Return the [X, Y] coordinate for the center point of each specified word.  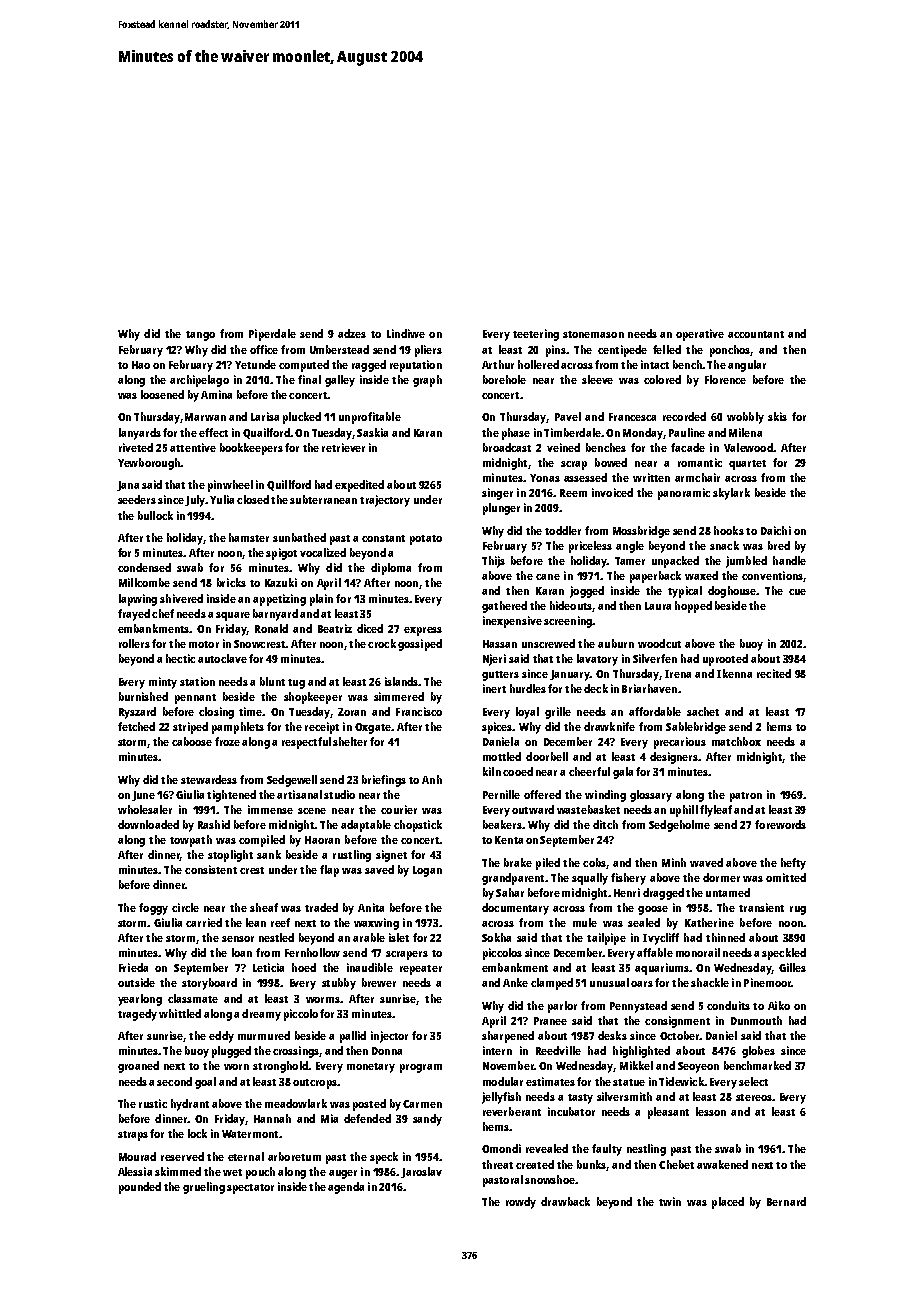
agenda [346, 1188]
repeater [421, 970]
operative [700, 335]
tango [200, 336]
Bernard [786, 1201]
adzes [352, 333]
